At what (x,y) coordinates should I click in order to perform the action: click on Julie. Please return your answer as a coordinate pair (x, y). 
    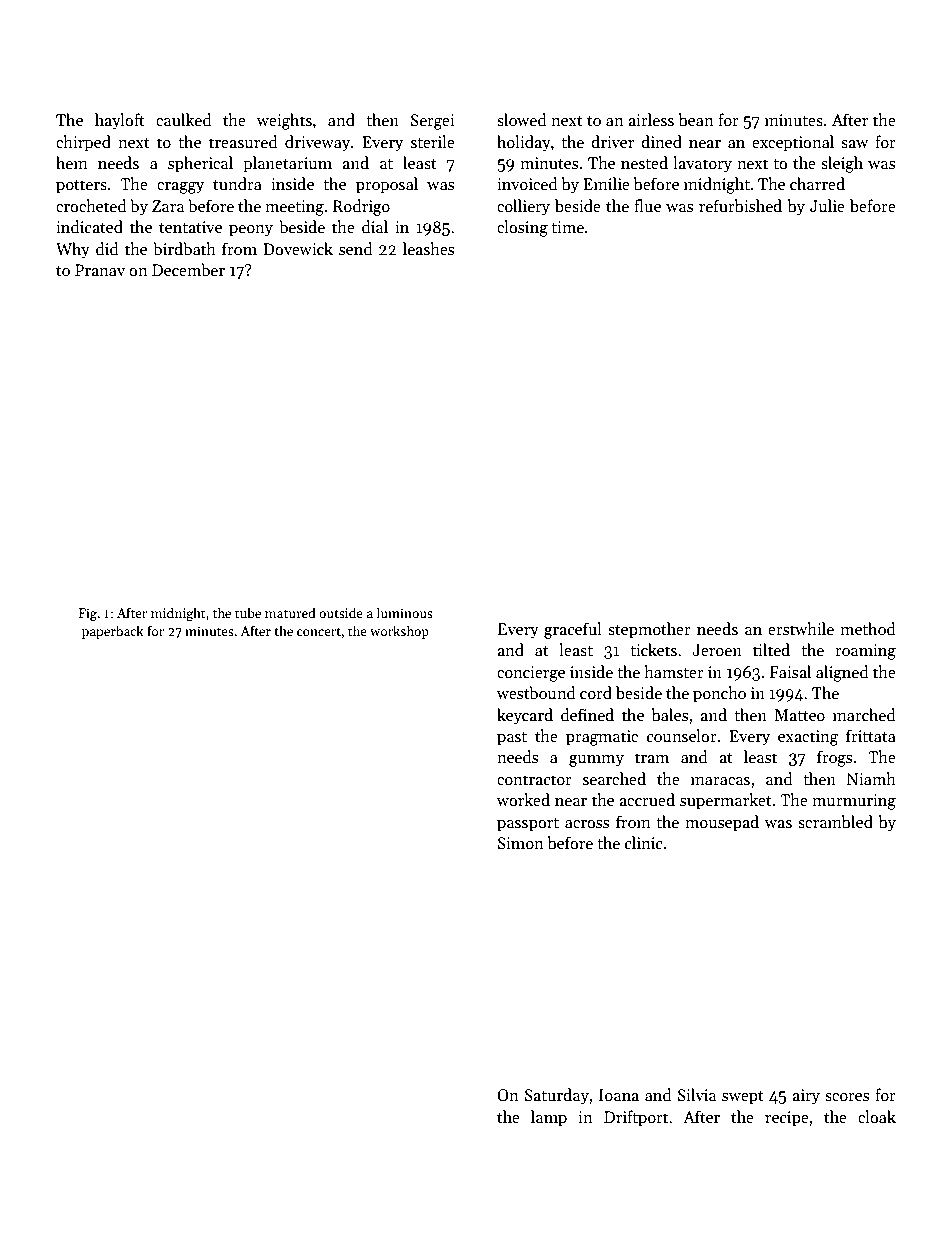
    Looking at the image, I should click on (827, 205).
